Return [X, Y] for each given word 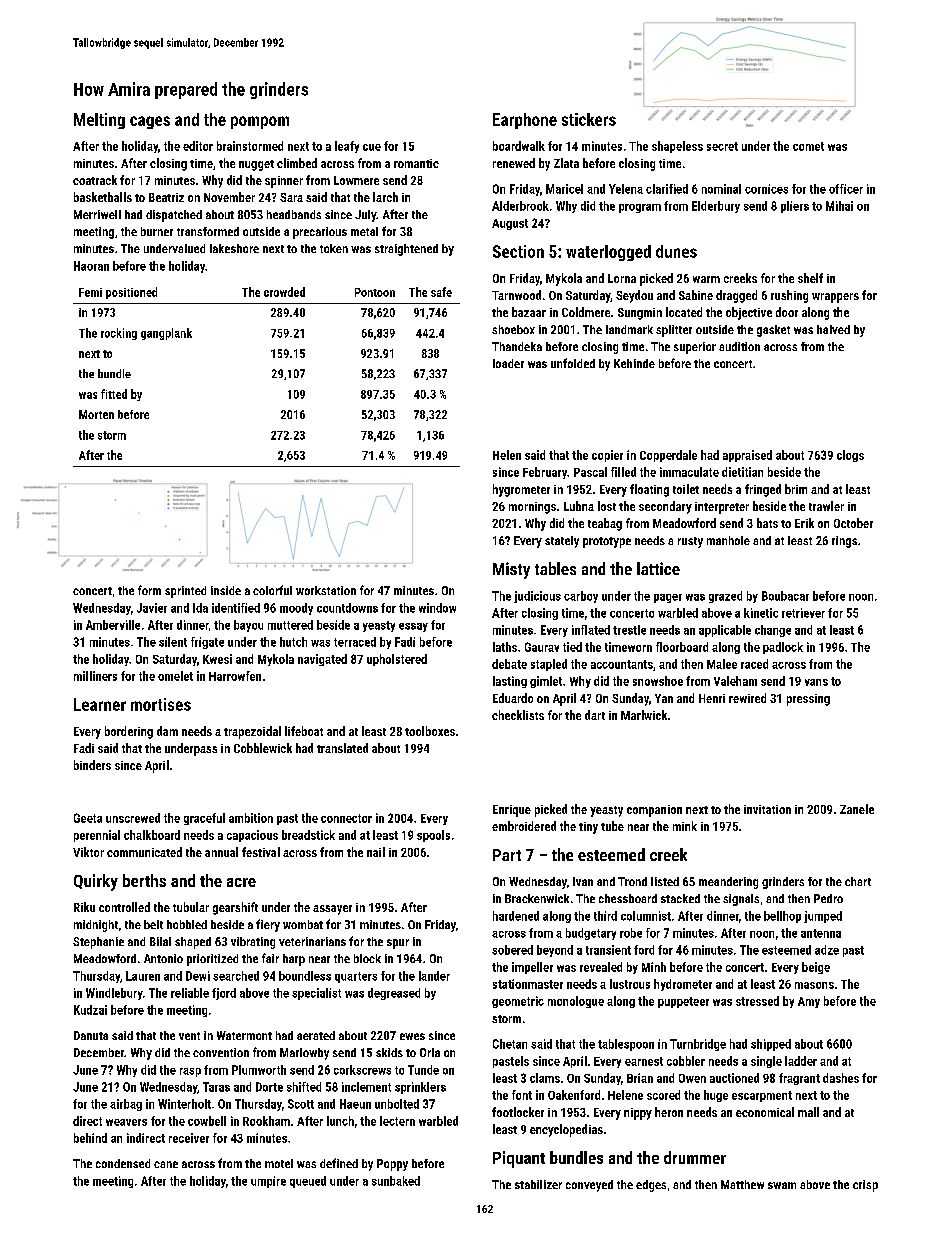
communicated [144, 852]
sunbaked [396, 1181]
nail [376, 852]
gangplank [166, 334]
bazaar [529, 312]
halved [833, 329]
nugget [256, 165]
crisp [865, 1186]
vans [816, 682]
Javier [152, 608]
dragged [736, 296]
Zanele [857, 809]
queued [308, 1182]
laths [505, 647]
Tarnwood [516, 295]
